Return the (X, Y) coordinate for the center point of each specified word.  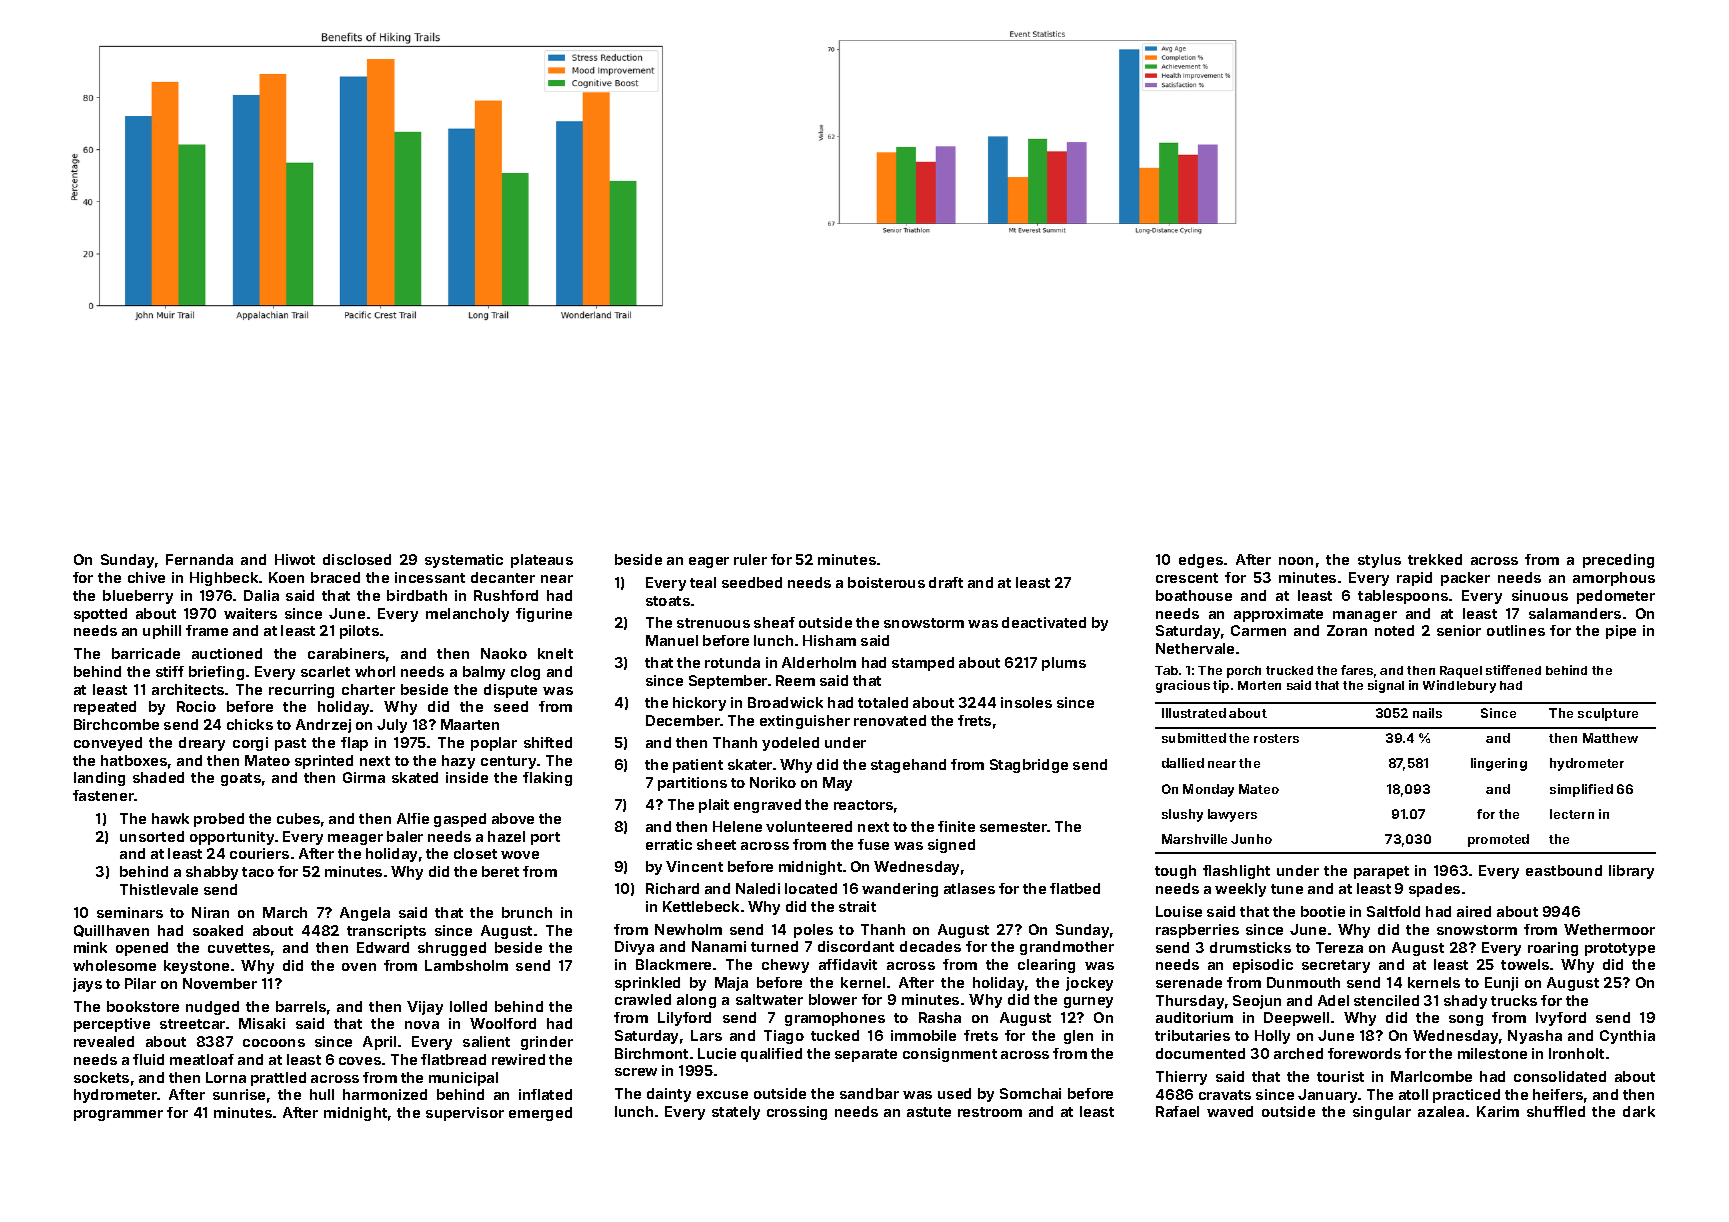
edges (1201, 561)
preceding (1618, 561)
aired (1474, 911)
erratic (669, 844)
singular (1382, 1113)
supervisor (465, 1114)
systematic (464, 561)
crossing (797, 1113)
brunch (527, 912)
